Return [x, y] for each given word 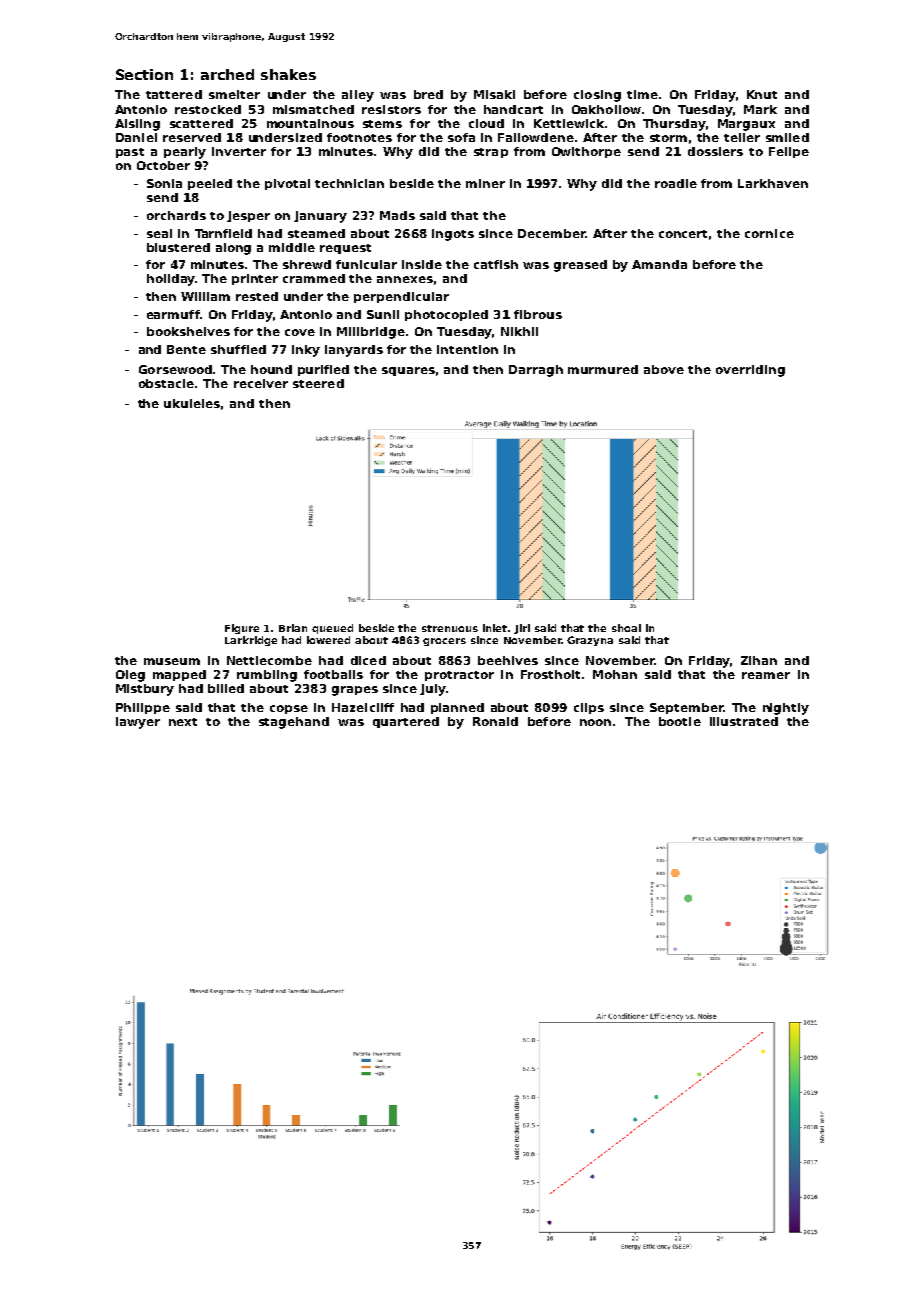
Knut [762, 94]
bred [428, 94]
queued [332, 629]
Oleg [130, 676]
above [664, 369]
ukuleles [192, 403]
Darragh [536, 371]
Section [144, 74]
